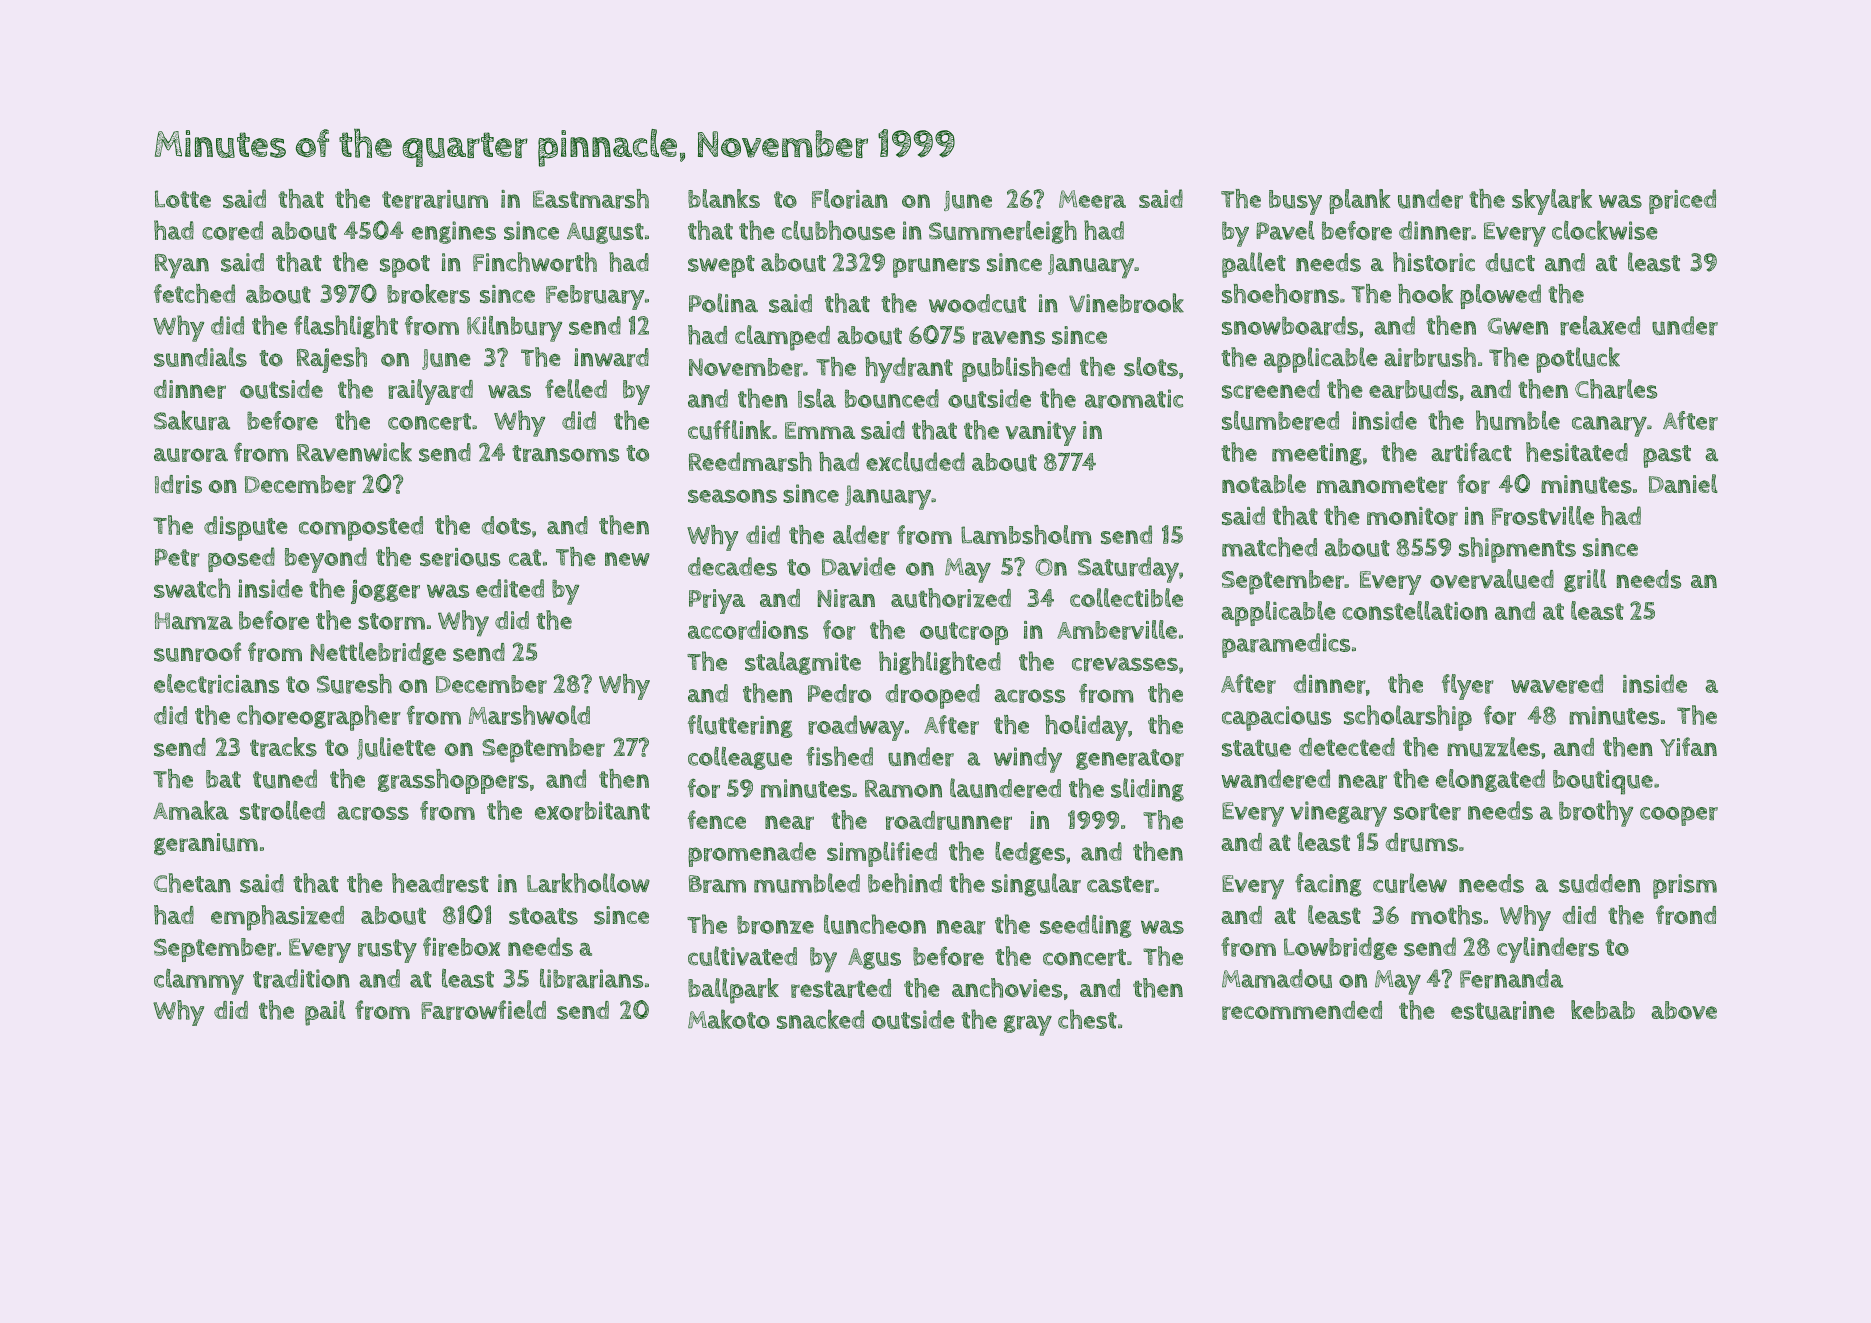  What do you see at coordinates (1117, 630) in the document?
I see `Amberville` at bounding box center [1117, 630].
